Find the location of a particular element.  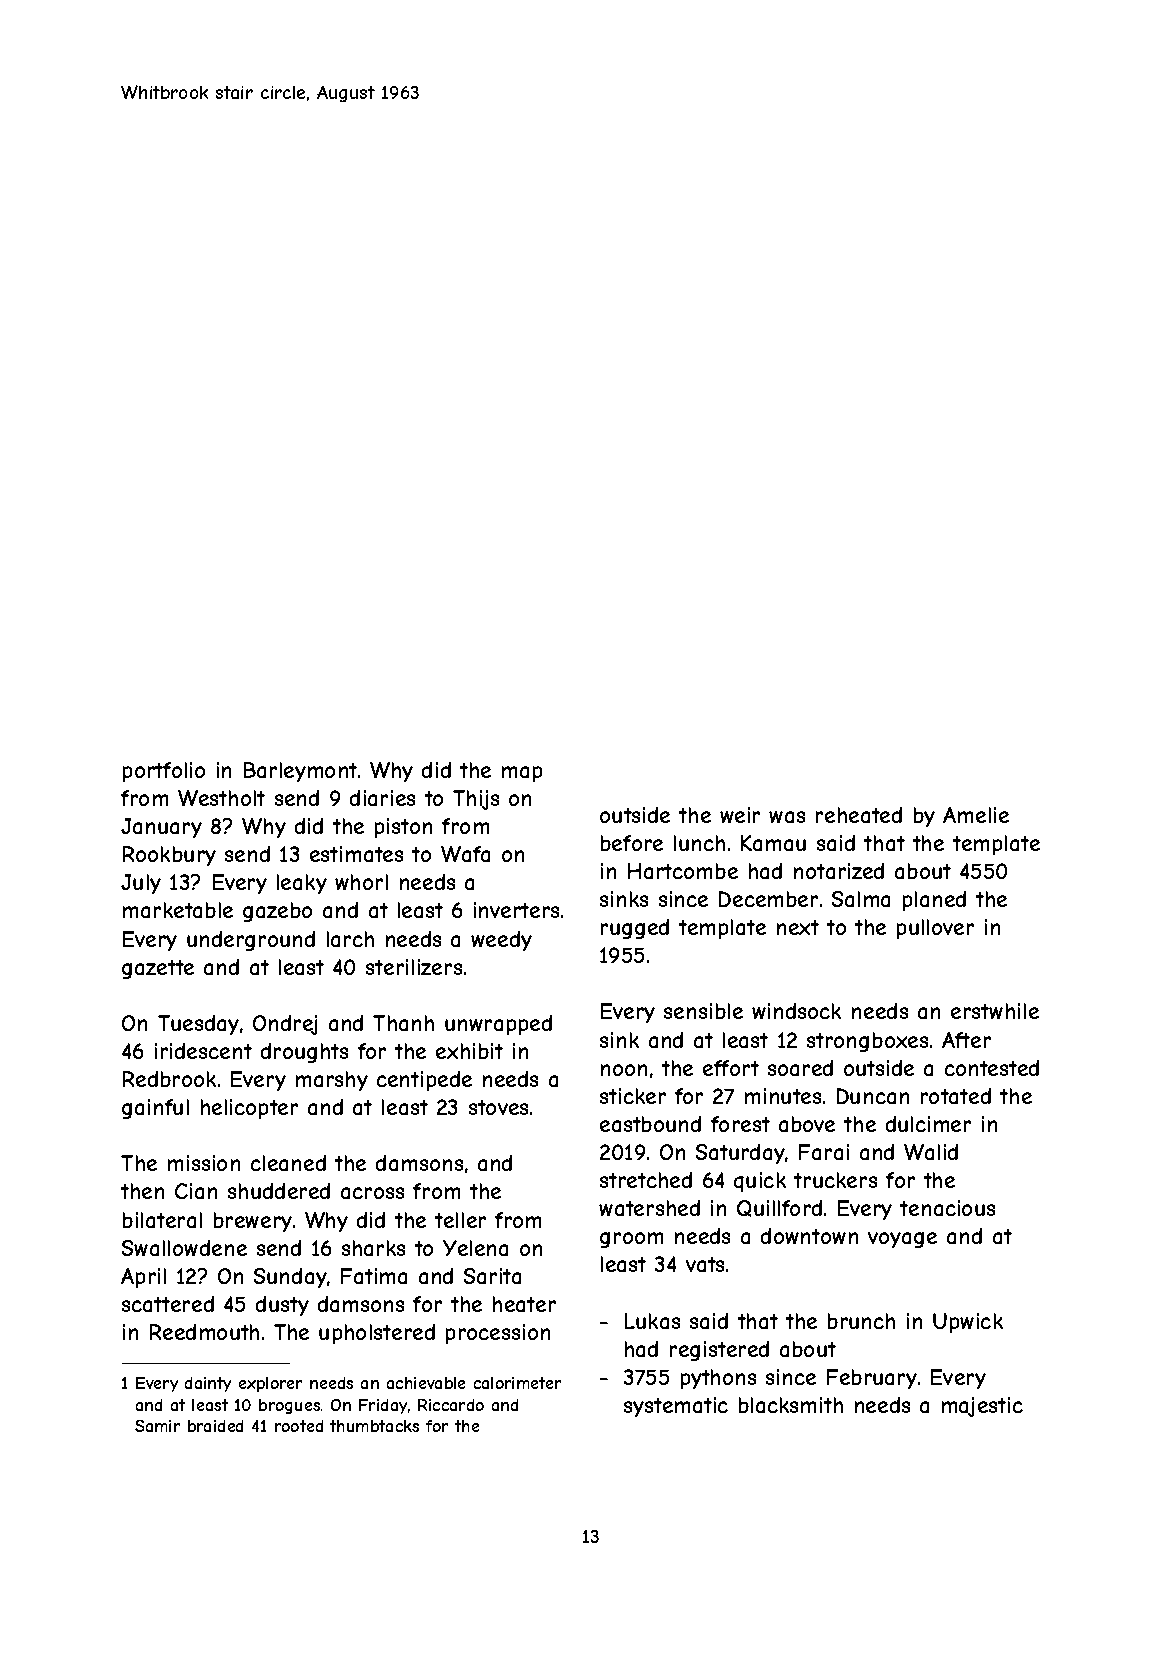

systematic is located at coordinates (676, 1407).
